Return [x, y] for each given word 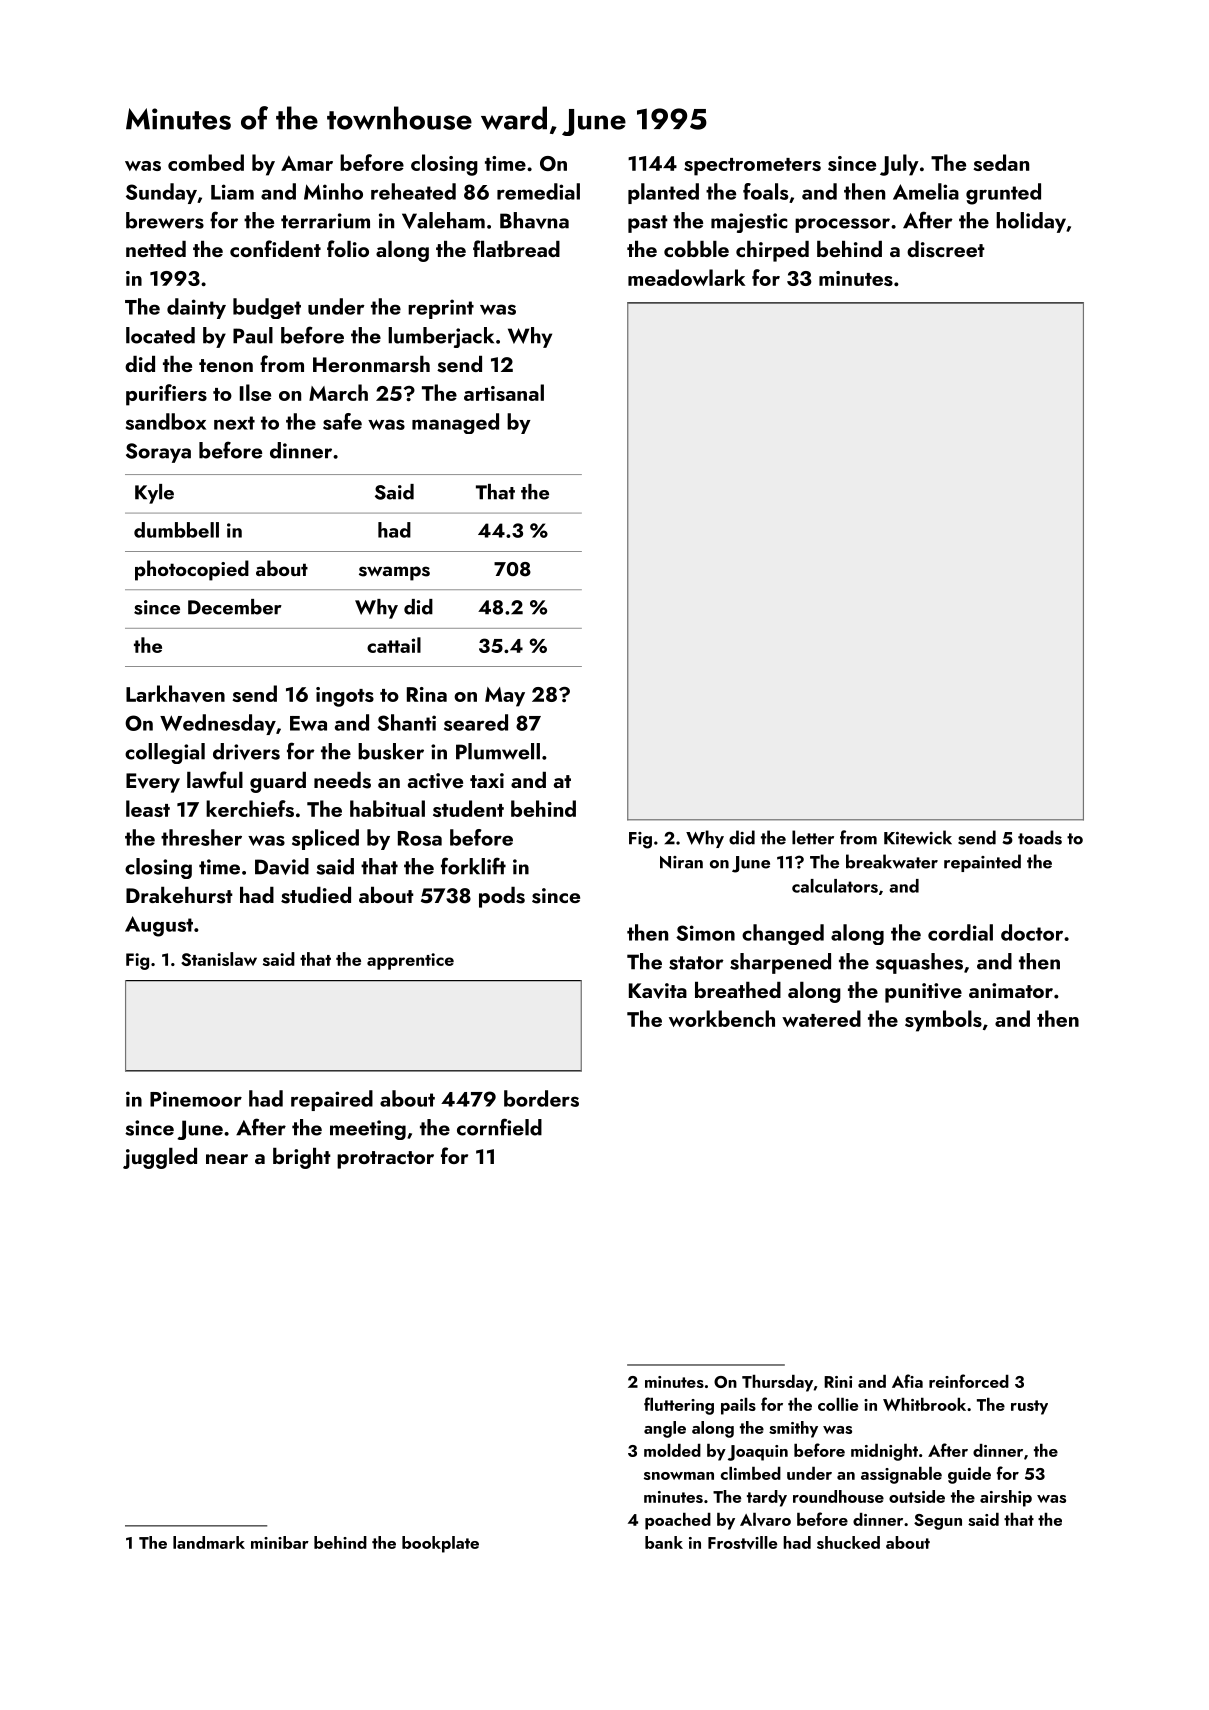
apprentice [410, 961]
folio [348, 248]
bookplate [440, 1544]
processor [842, 225]
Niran [681, 862]
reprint [441, 309]
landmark [209, 1542]
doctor [1032, 932]
